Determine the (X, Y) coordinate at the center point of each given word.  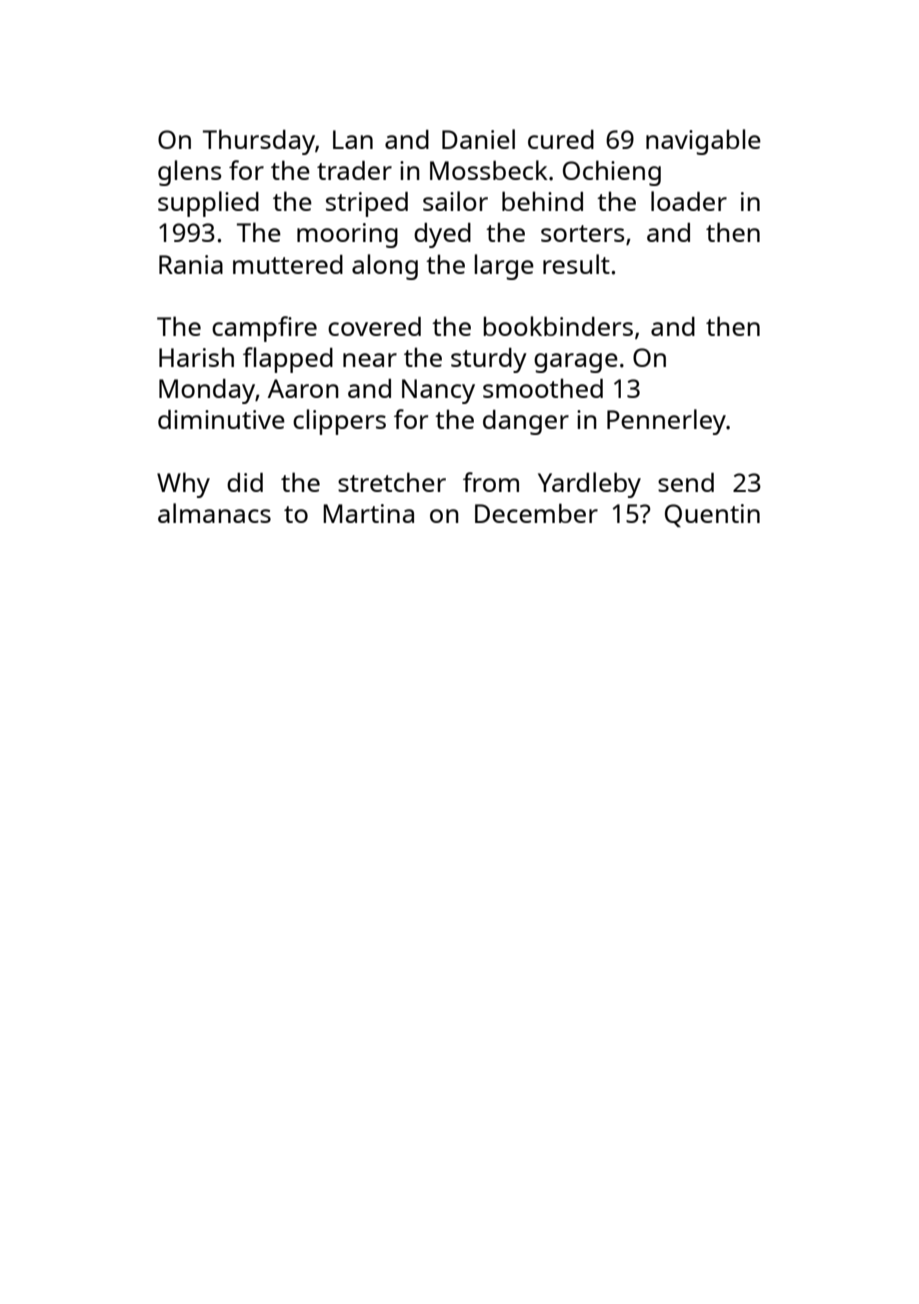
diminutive (221, 419)
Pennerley (666, 422)
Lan (353, 139)
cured (561, 139)
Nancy (438, 391)
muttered (288, 264)
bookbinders (558, 326)
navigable (703, 142)
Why (183, 485)
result (576, 264)
